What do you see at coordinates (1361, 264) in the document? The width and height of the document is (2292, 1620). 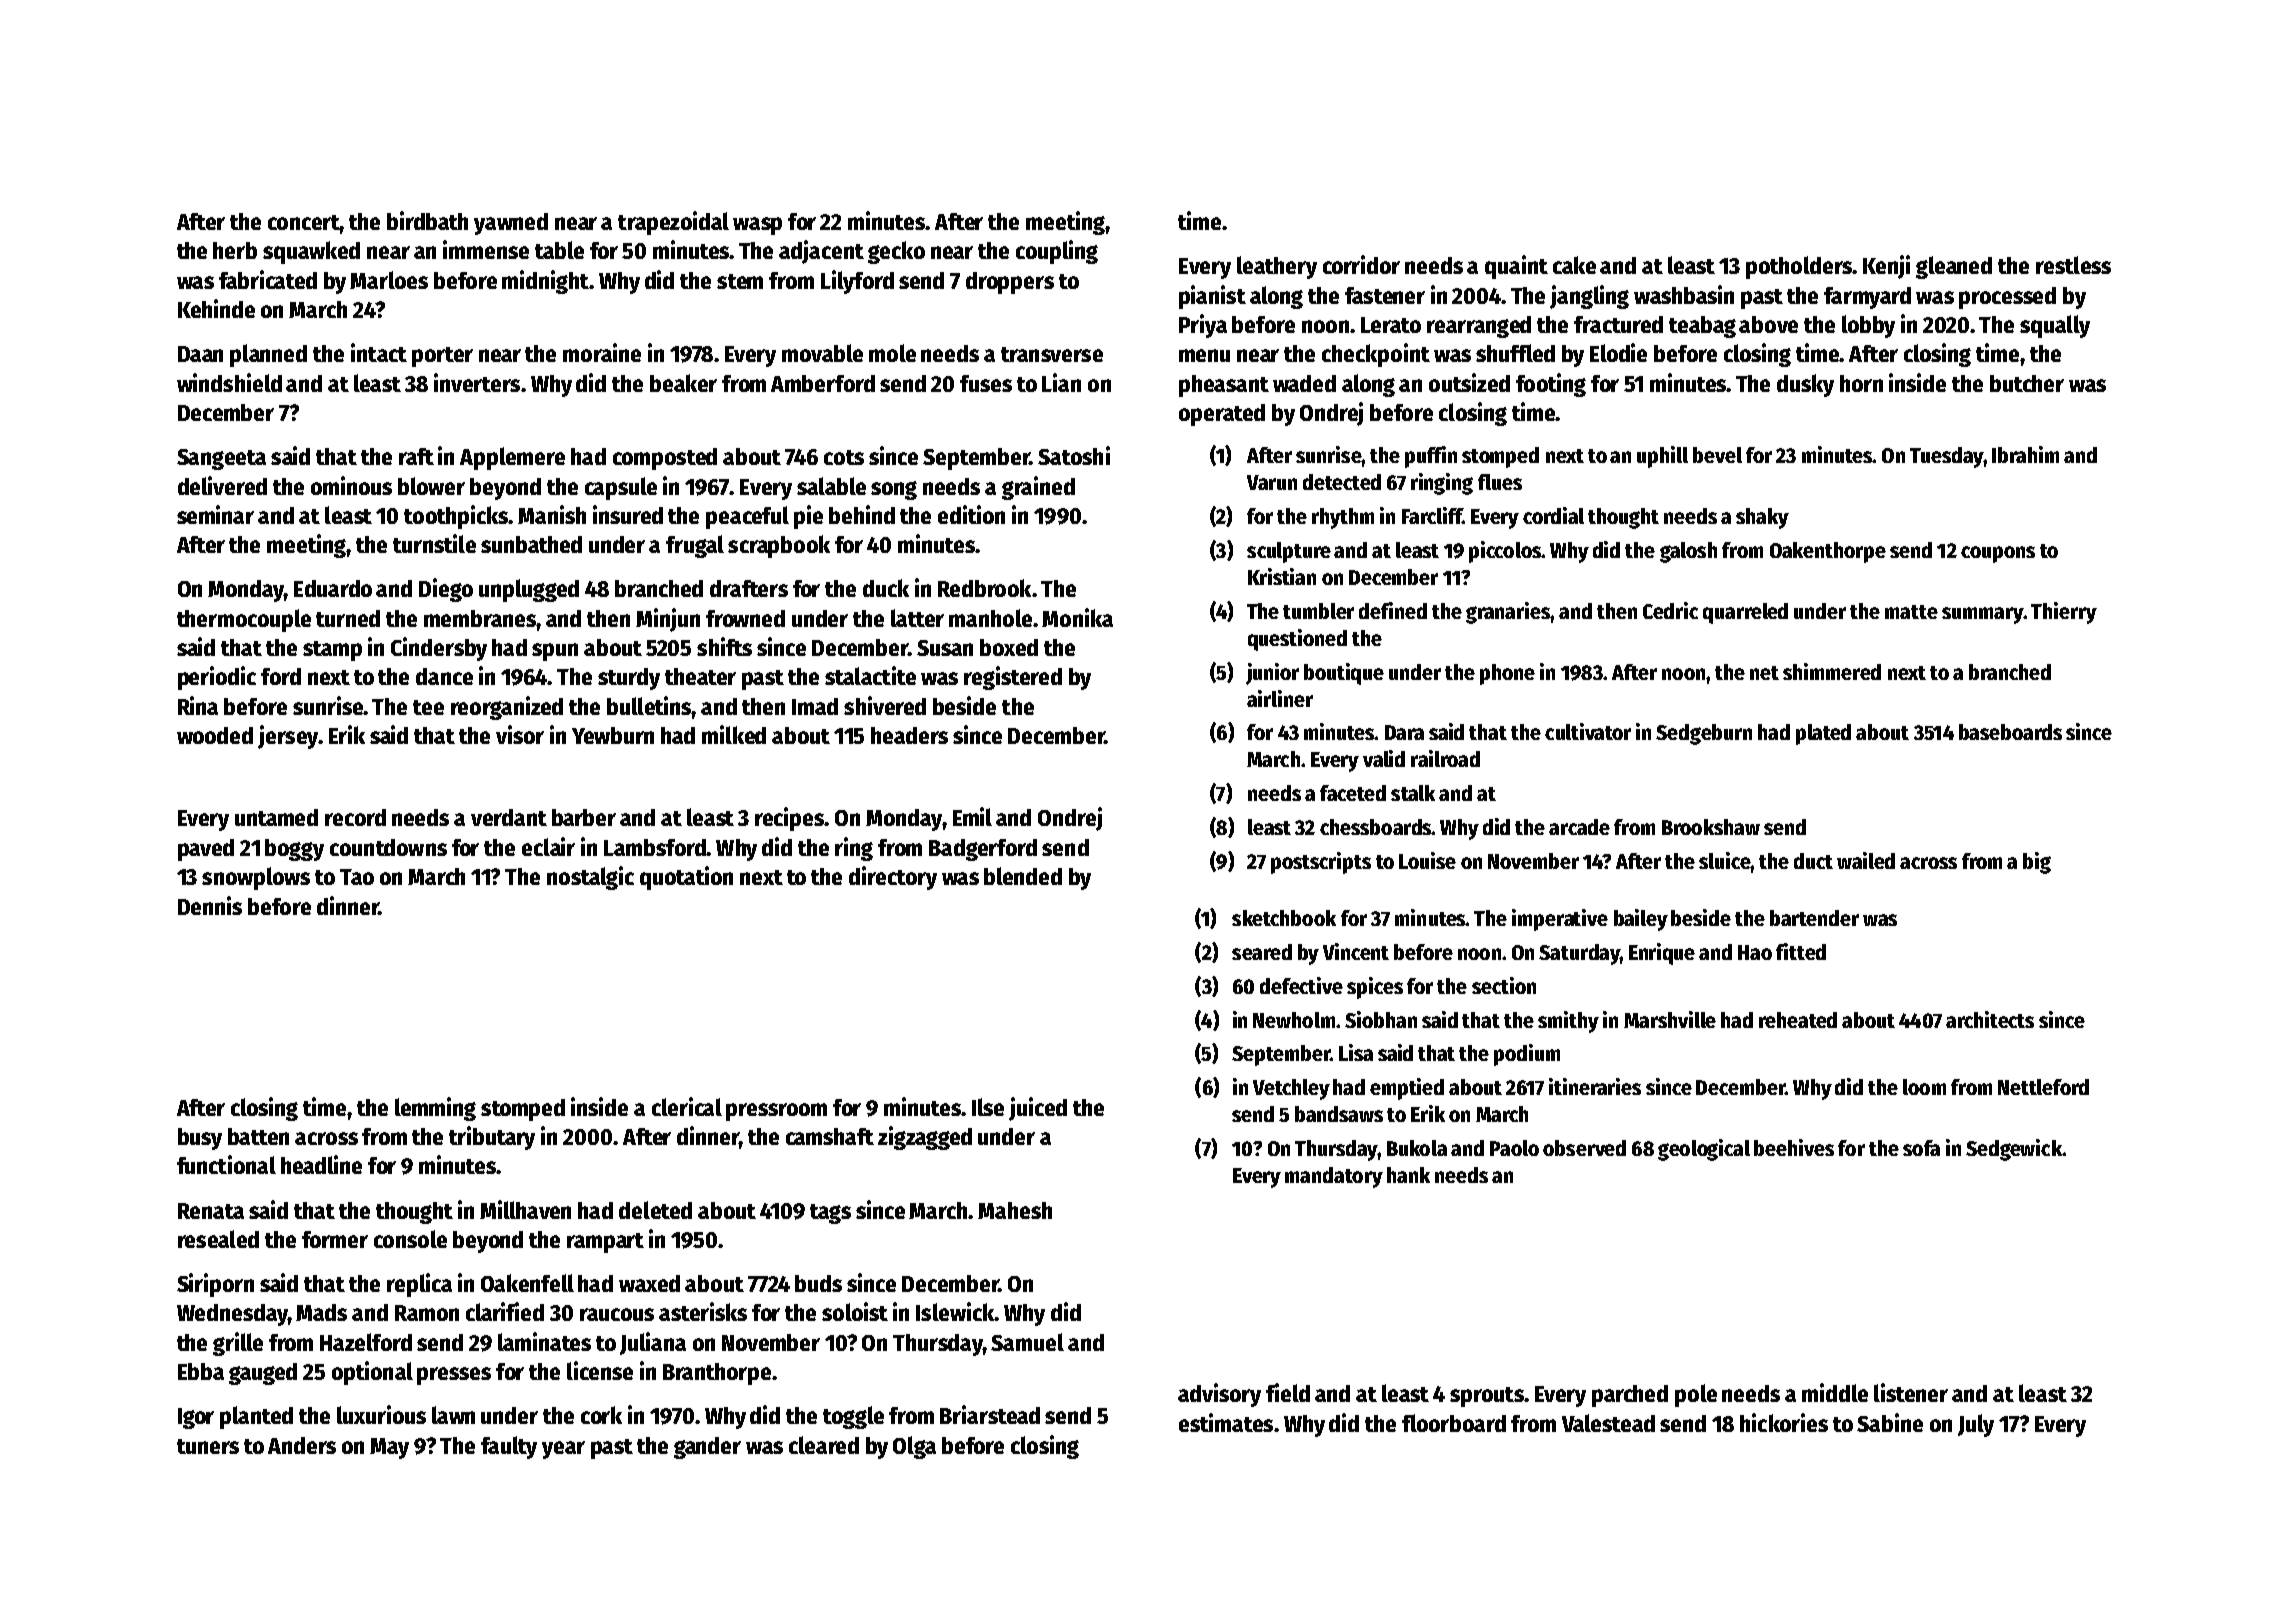 I see `corridor` at bounding box center [1361, 264].
